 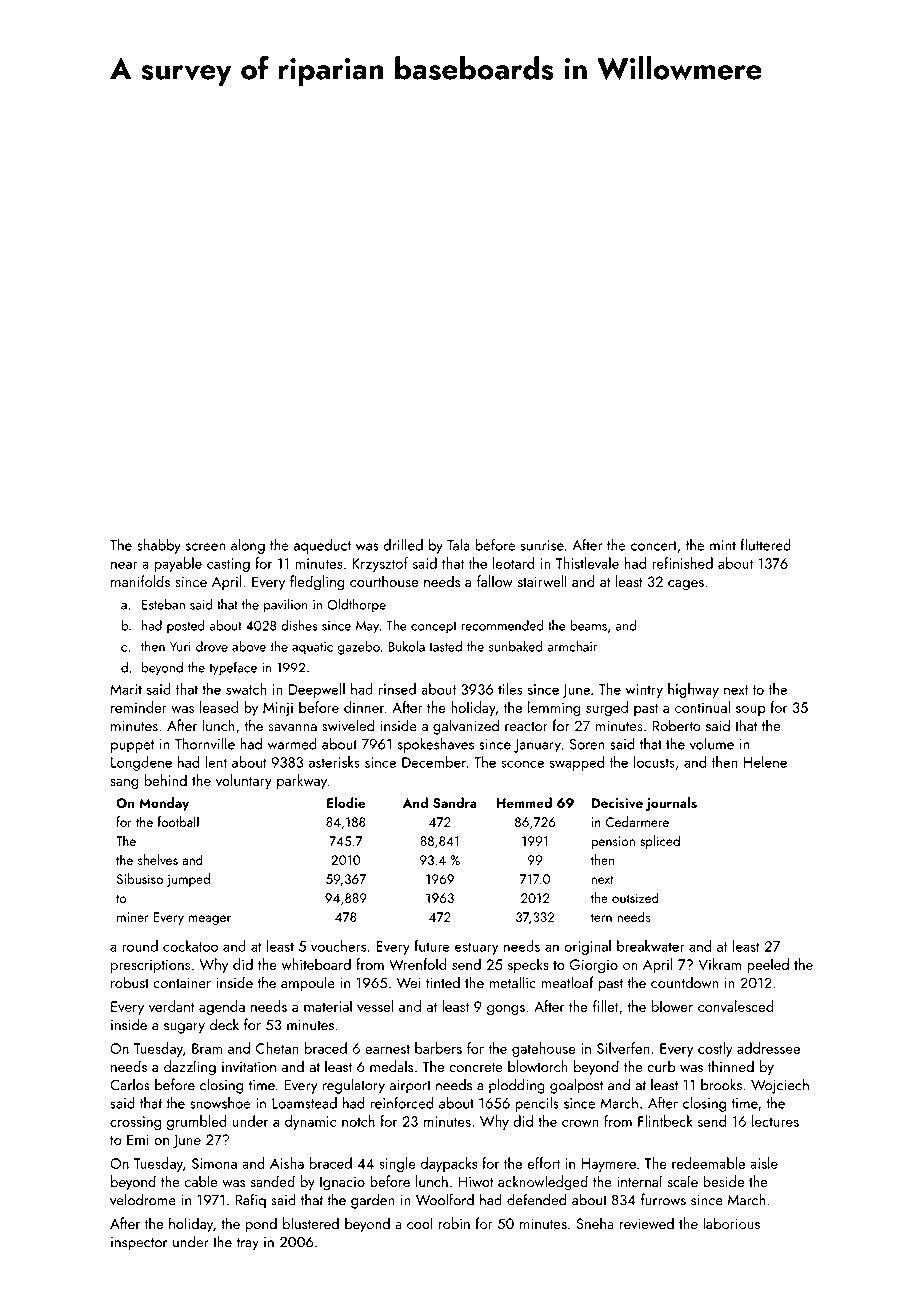 What do you see at coordinates (210, 920) in the screenshot?
I see `meager` at bounding box center [210, 920].
